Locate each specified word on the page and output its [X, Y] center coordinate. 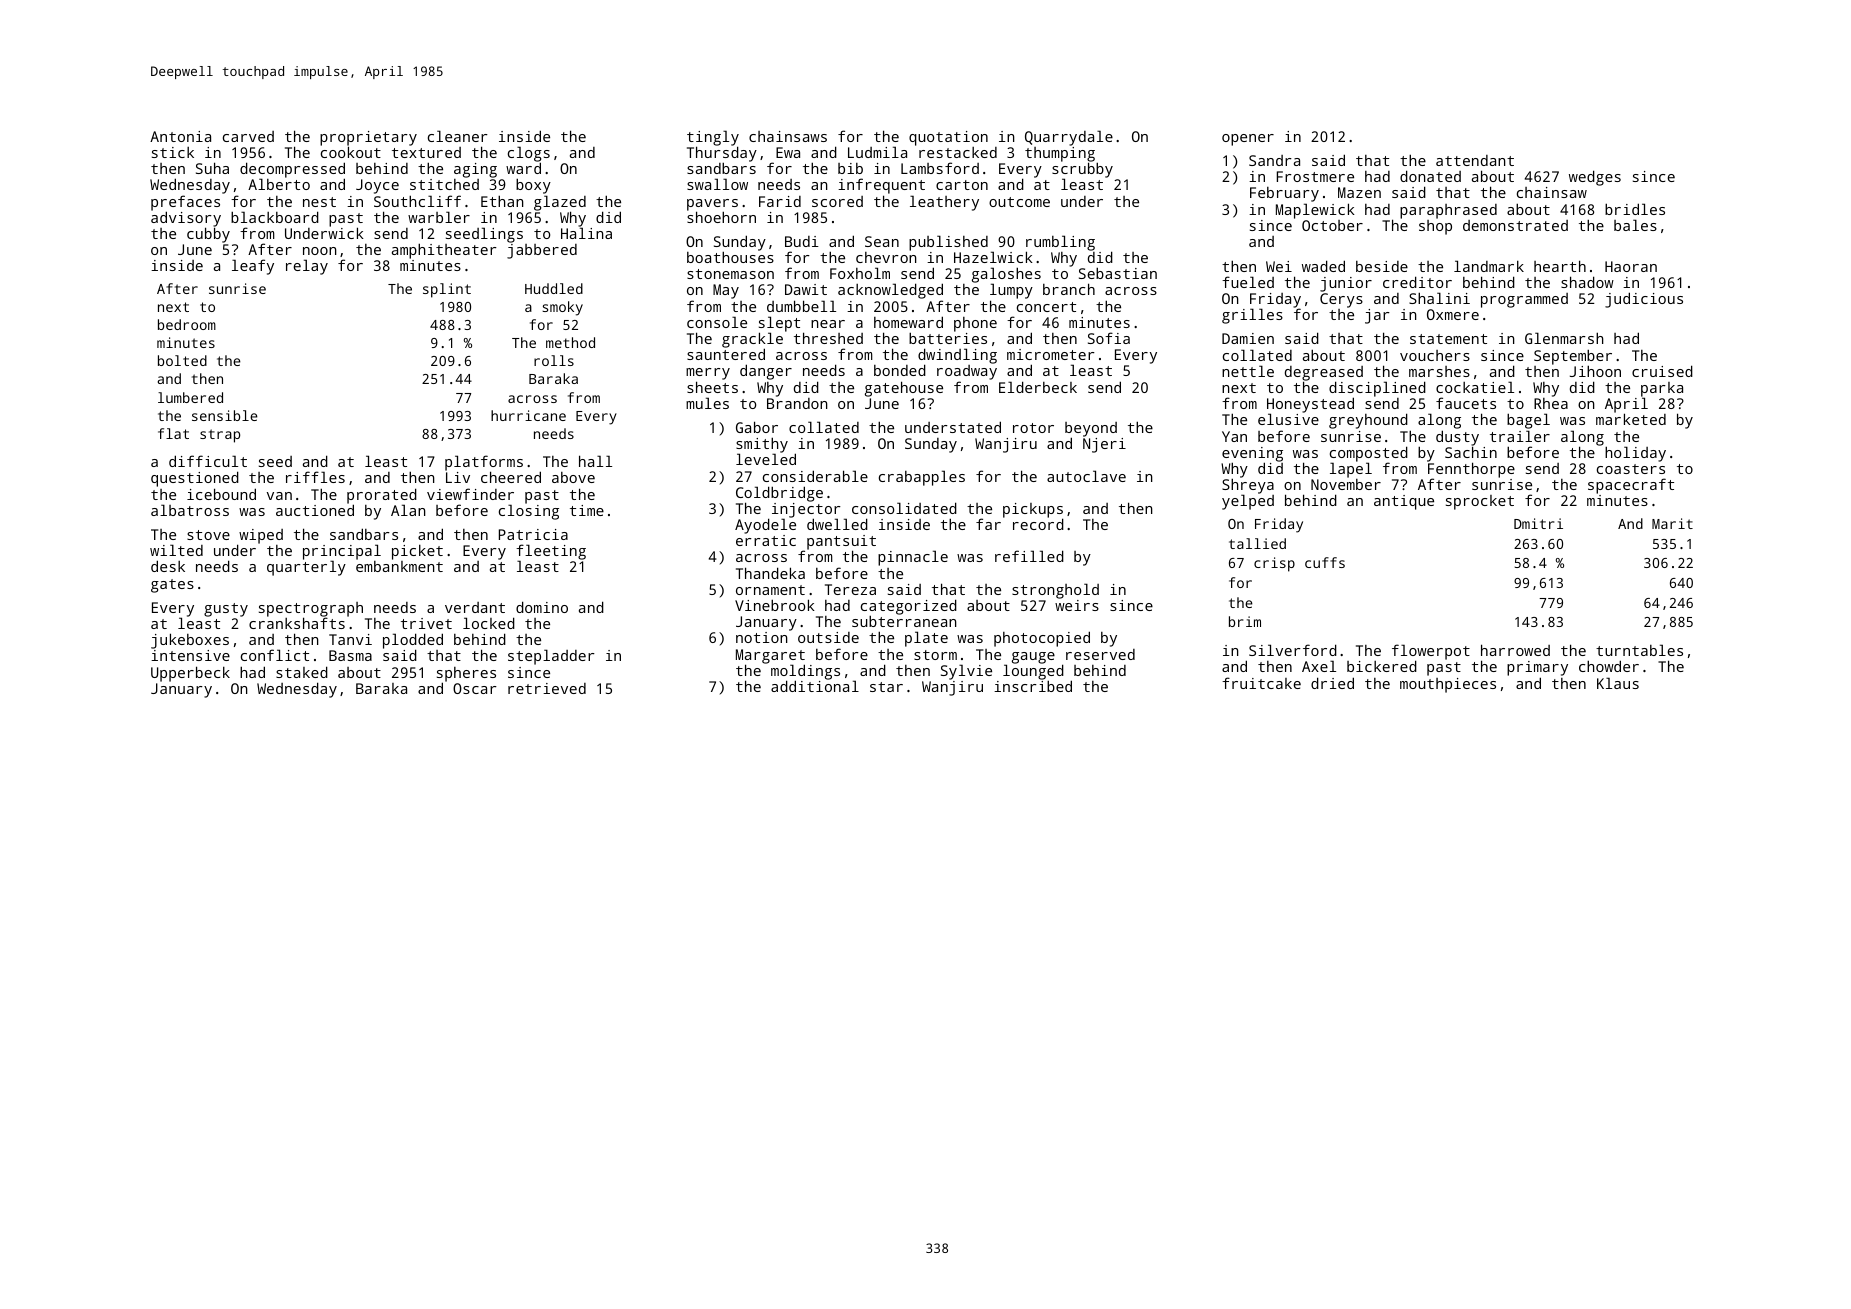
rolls [554, 360]
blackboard [275, 217]
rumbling [1060, 243]
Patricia [533, 534]
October [1332, 225]
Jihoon [1595, 371]
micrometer [1051, 354]
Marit [1672, 523]
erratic [766, 540]
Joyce [377, 186]
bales [1635, 225]
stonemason [730, 274]
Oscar [475, 688]
